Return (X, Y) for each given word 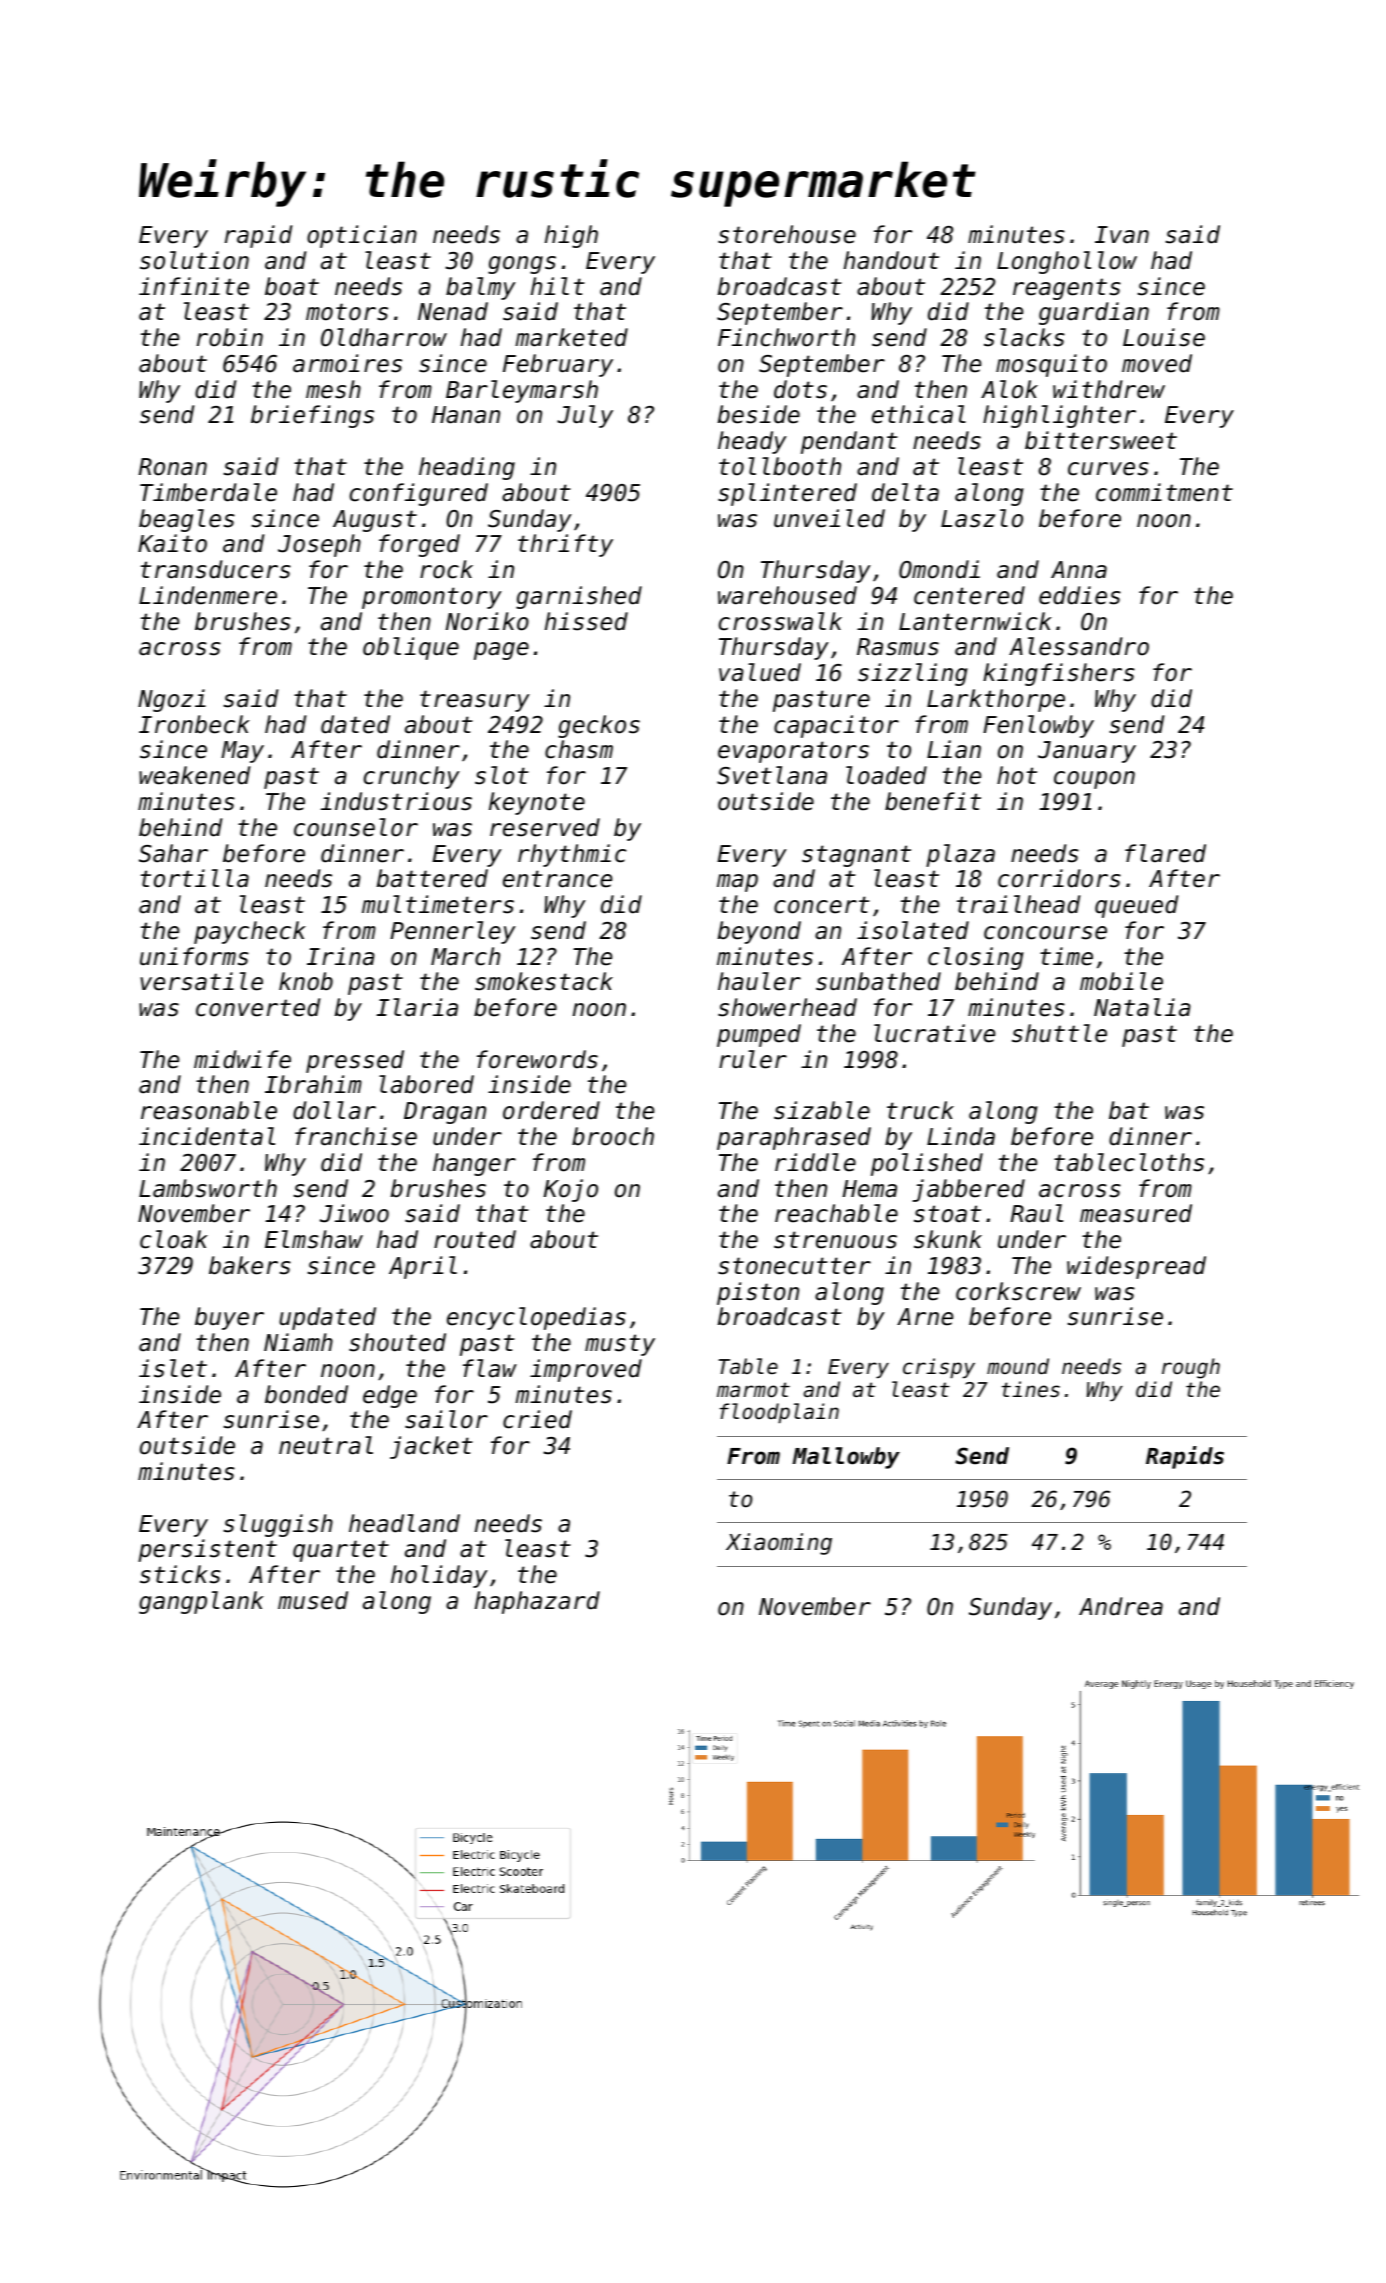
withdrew (1109, 389)
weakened (194, 775)
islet (173, 1368)
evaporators (793, 752)
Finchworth (786, 337)
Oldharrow (384, 337)
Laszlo (982, 518)
